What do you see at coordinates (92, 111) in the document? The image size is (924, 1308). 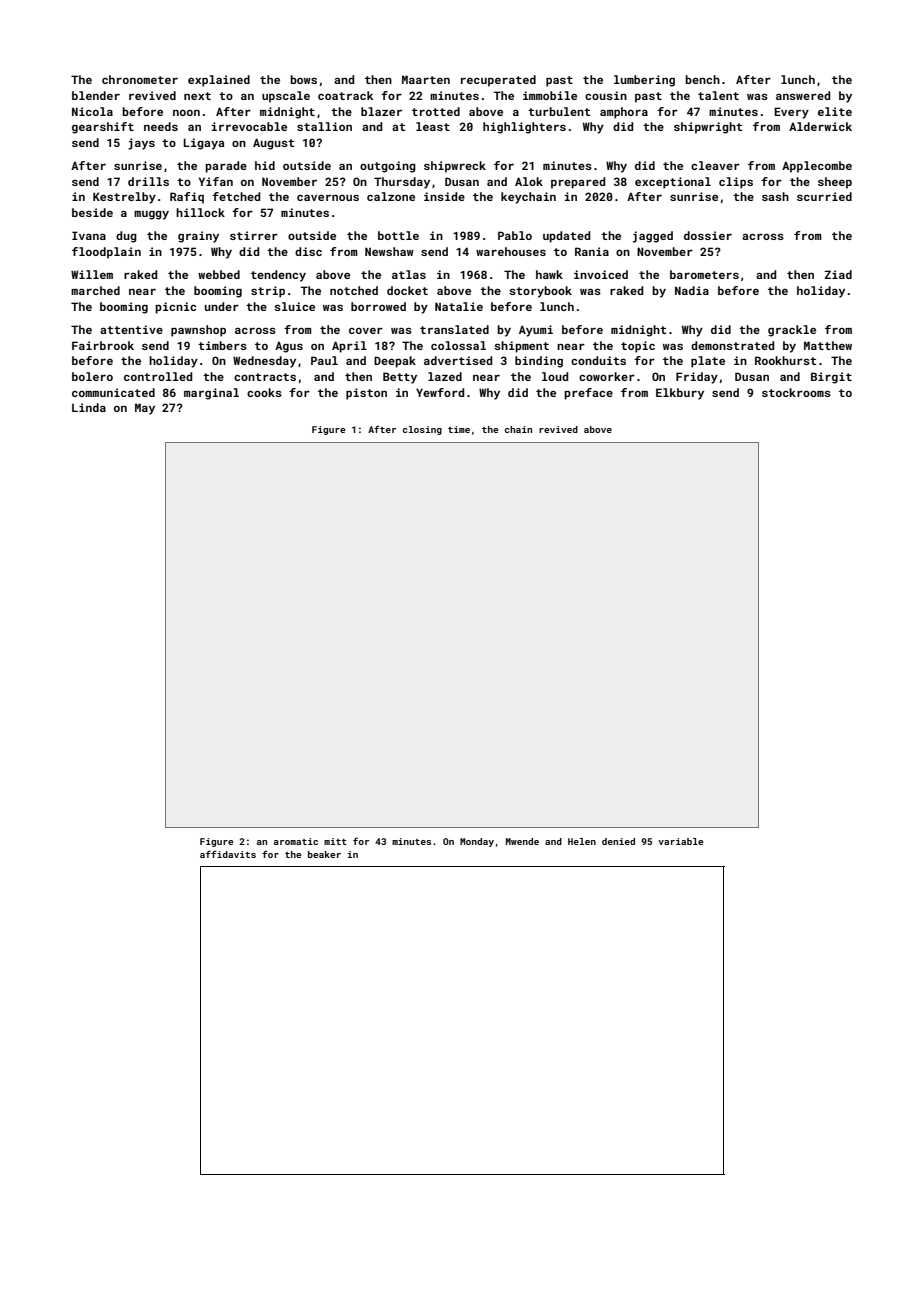 I see `Nicola` at bounding box center [92, 111].
